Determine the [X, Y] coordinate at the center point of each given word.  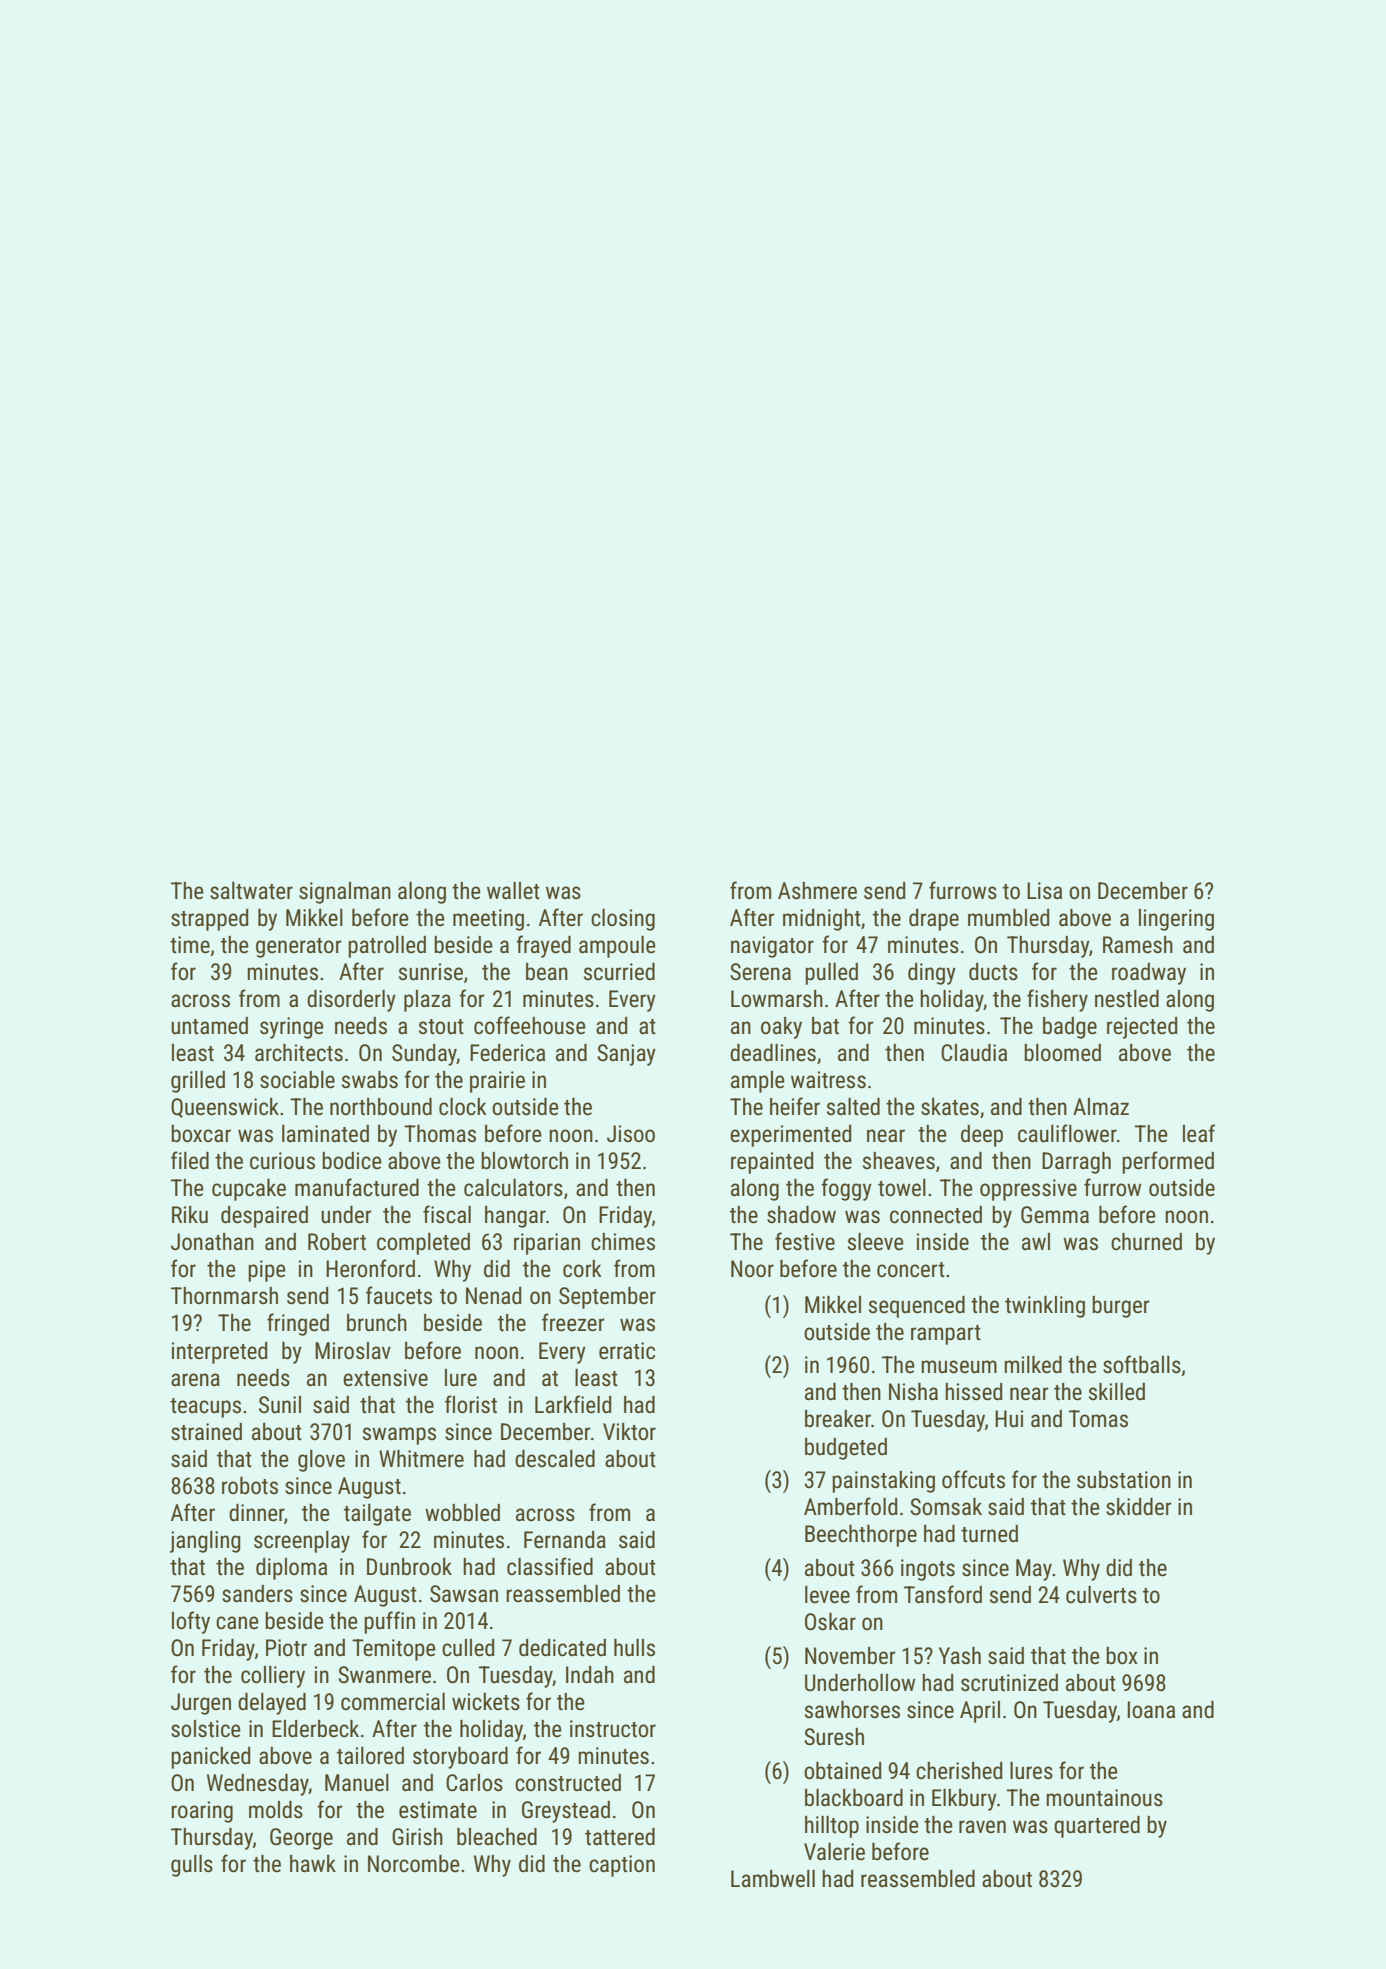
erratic [627, 1351]
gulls [192, 1866]
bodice [352, 1161]
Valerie [834, 1852]
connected [936, 1215]
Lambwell [773, 1879]
